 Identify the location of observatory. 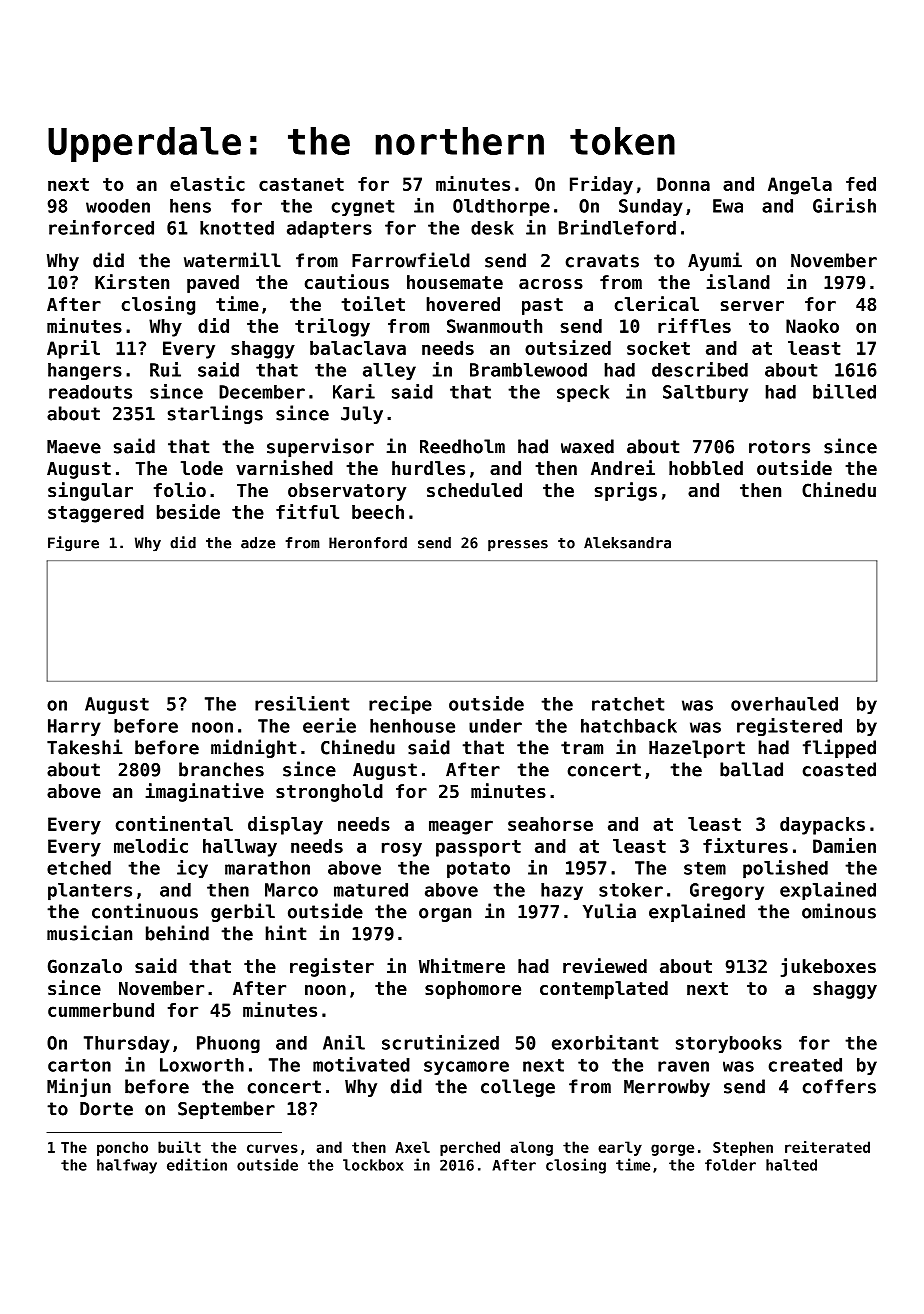
(347, 492).
